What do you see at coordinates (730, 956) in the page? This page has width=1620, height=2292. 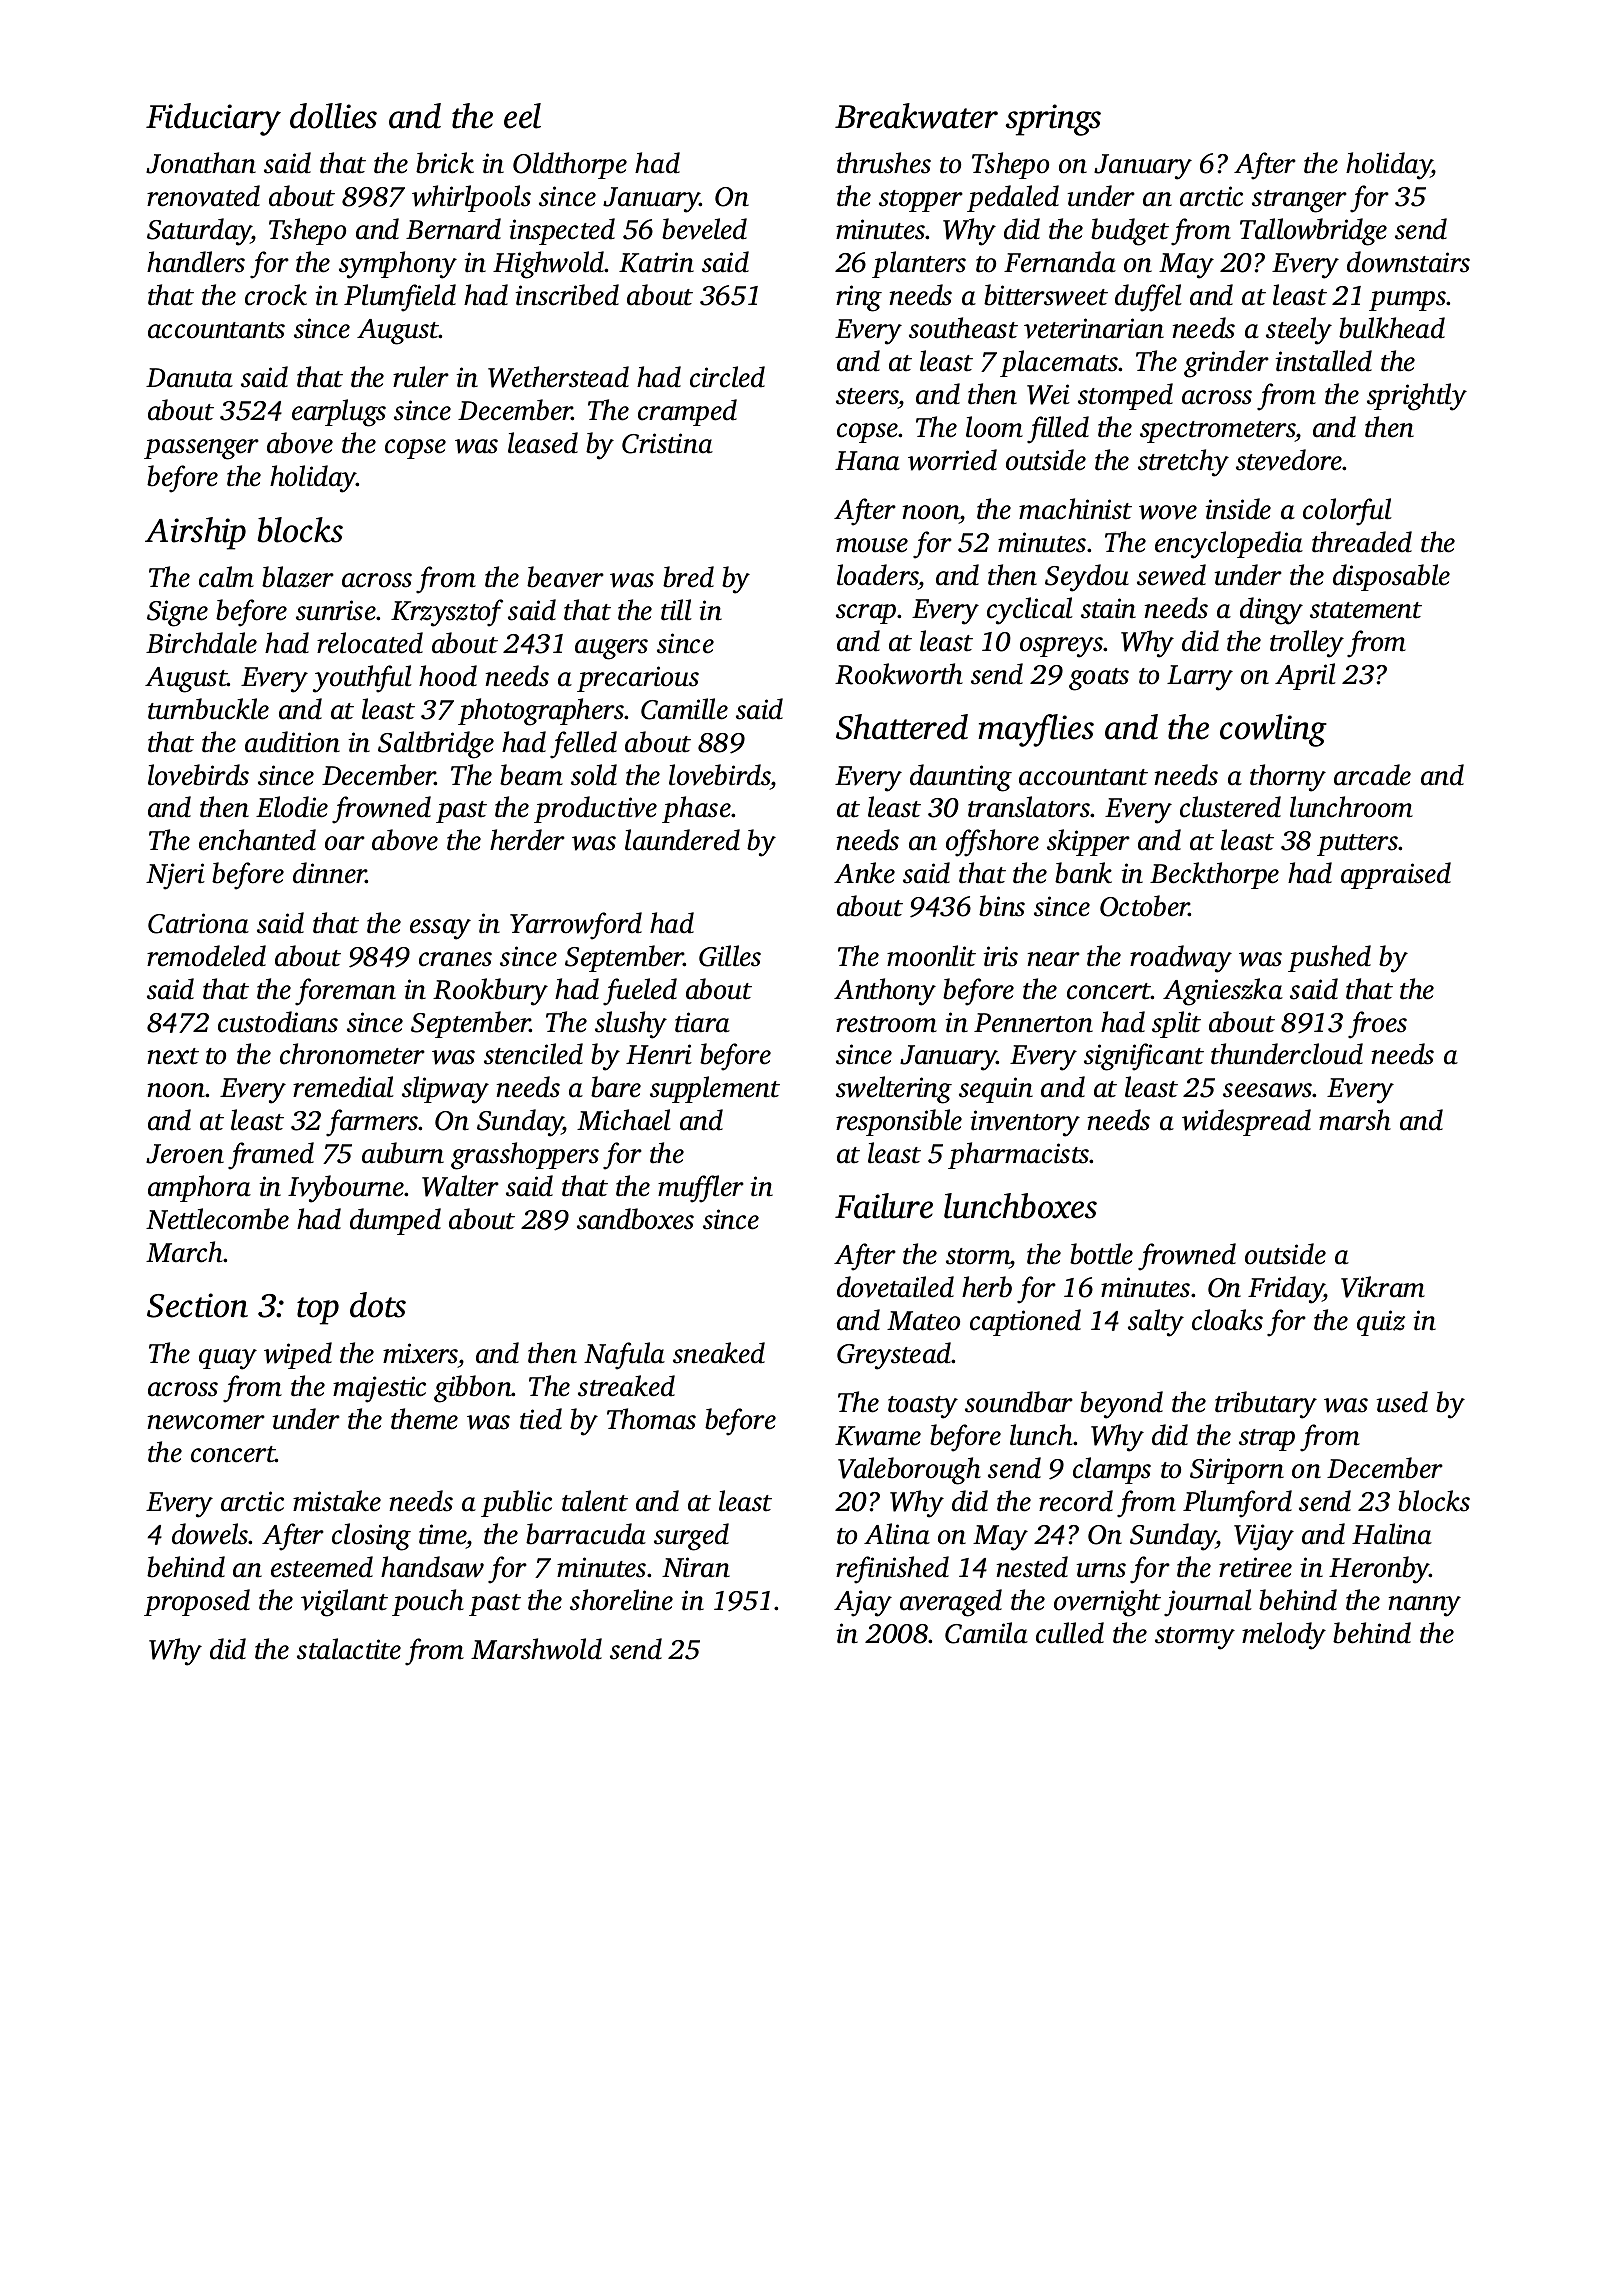 I see `Gilles` at bounding box center [730, 956].
